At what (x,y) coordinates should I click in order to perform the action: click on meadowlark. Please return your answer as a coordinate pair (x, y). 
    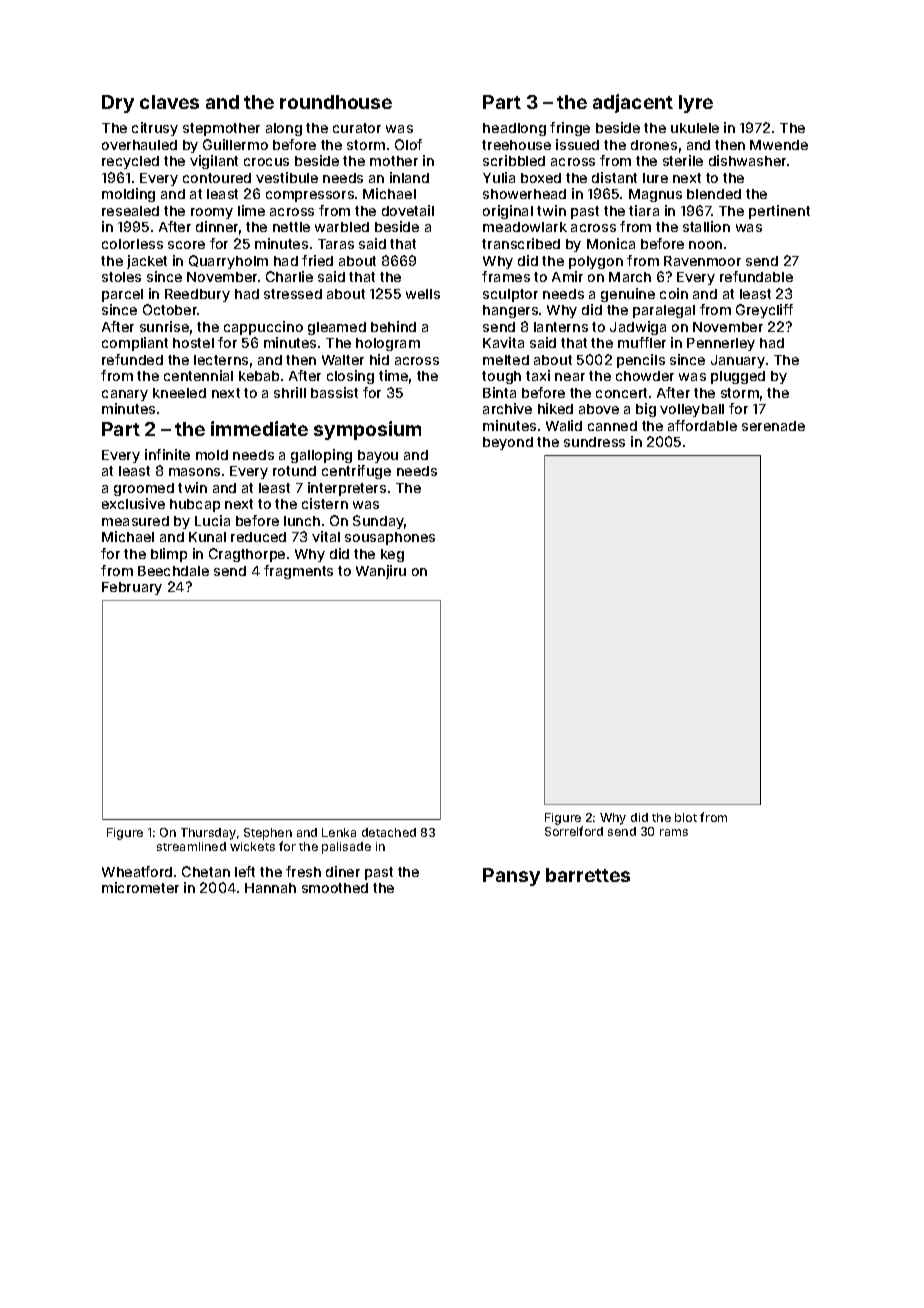
    Looking at the image, I should click on (525, 227).
